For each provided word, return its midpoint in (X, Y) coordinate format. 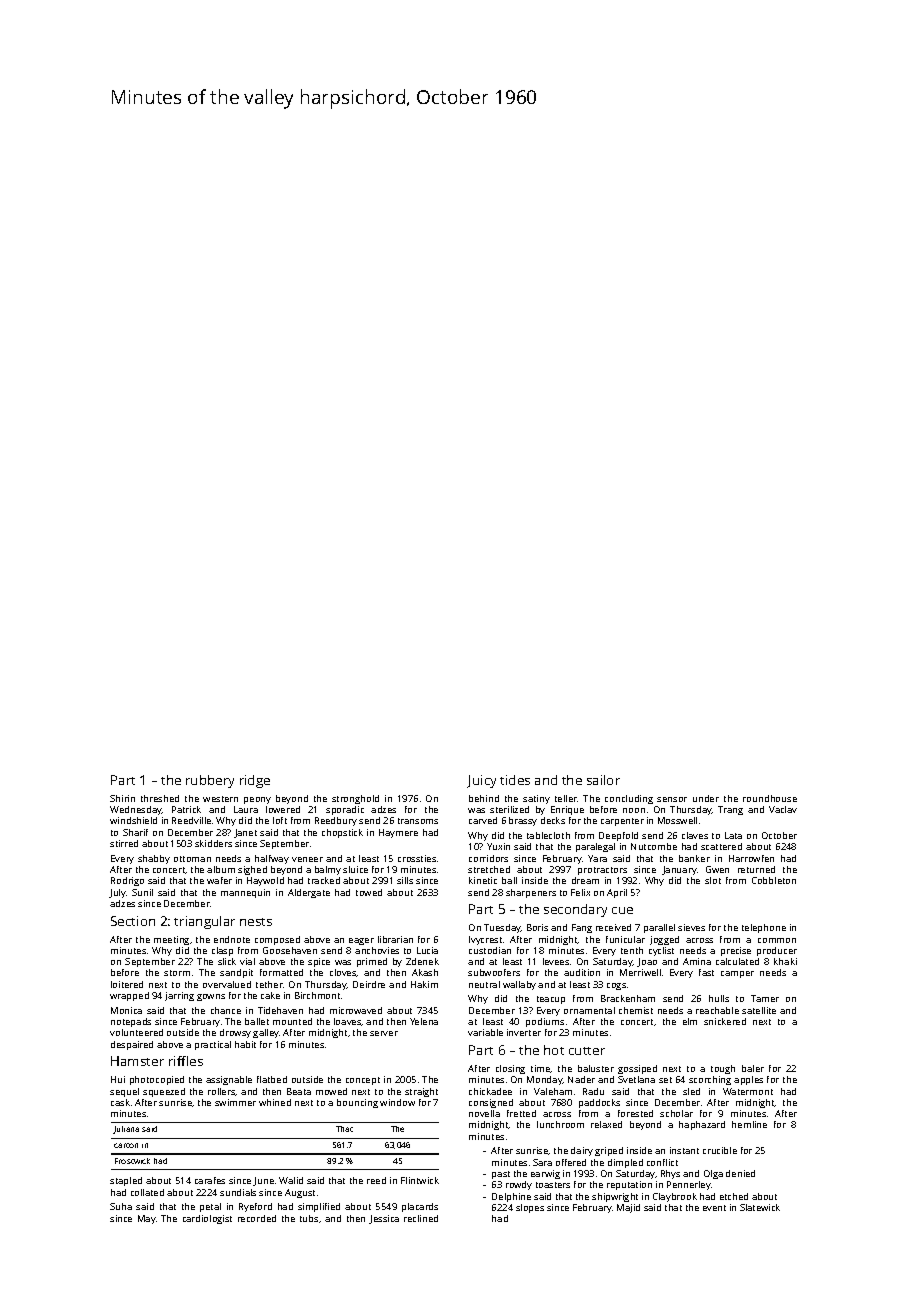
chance (226, 1010)
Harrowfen (751, 858)
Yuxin (498, 846)
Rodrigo (127, 881)
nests (256, 922)
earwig (545, 1174)
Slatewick (760, 1207)
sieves (691, 927)
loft (280, 820)
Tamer (765, 998)
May (147, 1219)
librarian (395, 939)
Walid (291, 1180)
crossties (417, 858)
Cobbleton (774, 880)
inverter (524, 1032)
